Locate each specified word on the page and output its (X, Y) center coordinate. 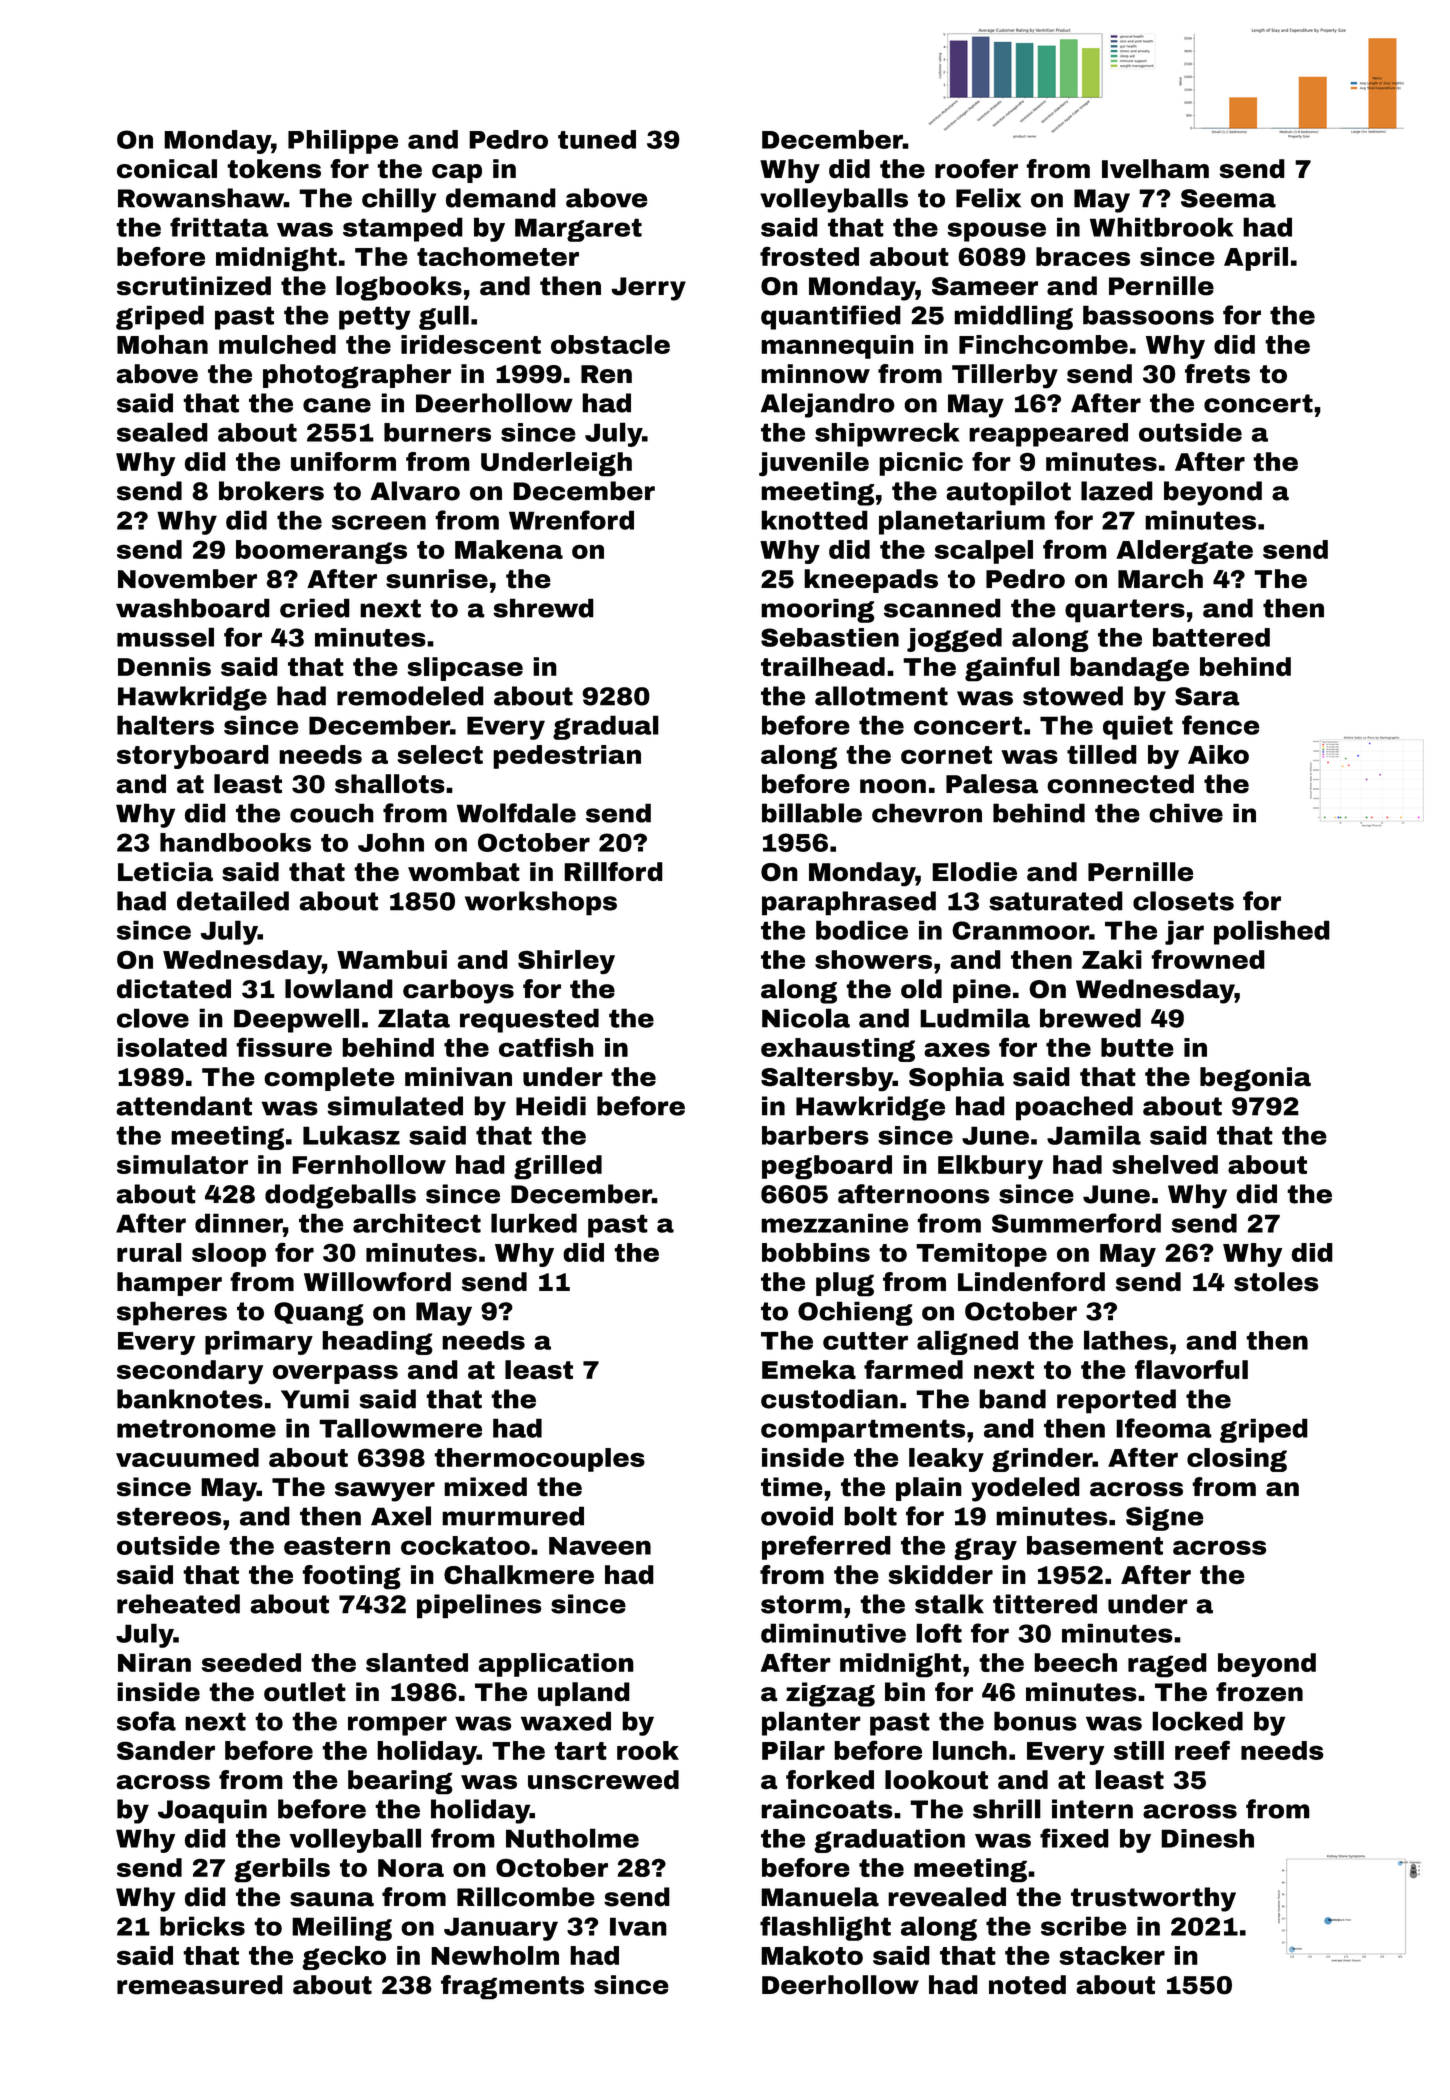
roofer (976, 169)
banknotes (190, 1399)
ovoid (797, 1516)
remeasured (200, 1985)
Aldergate (1184, 552)
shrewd (543, 608)
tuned (597, 139)
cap (457, 173)
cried (315, 608)
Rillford (613, 872)
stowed (1073, 696)
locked (1197, 1721)
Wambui (392, 959)
